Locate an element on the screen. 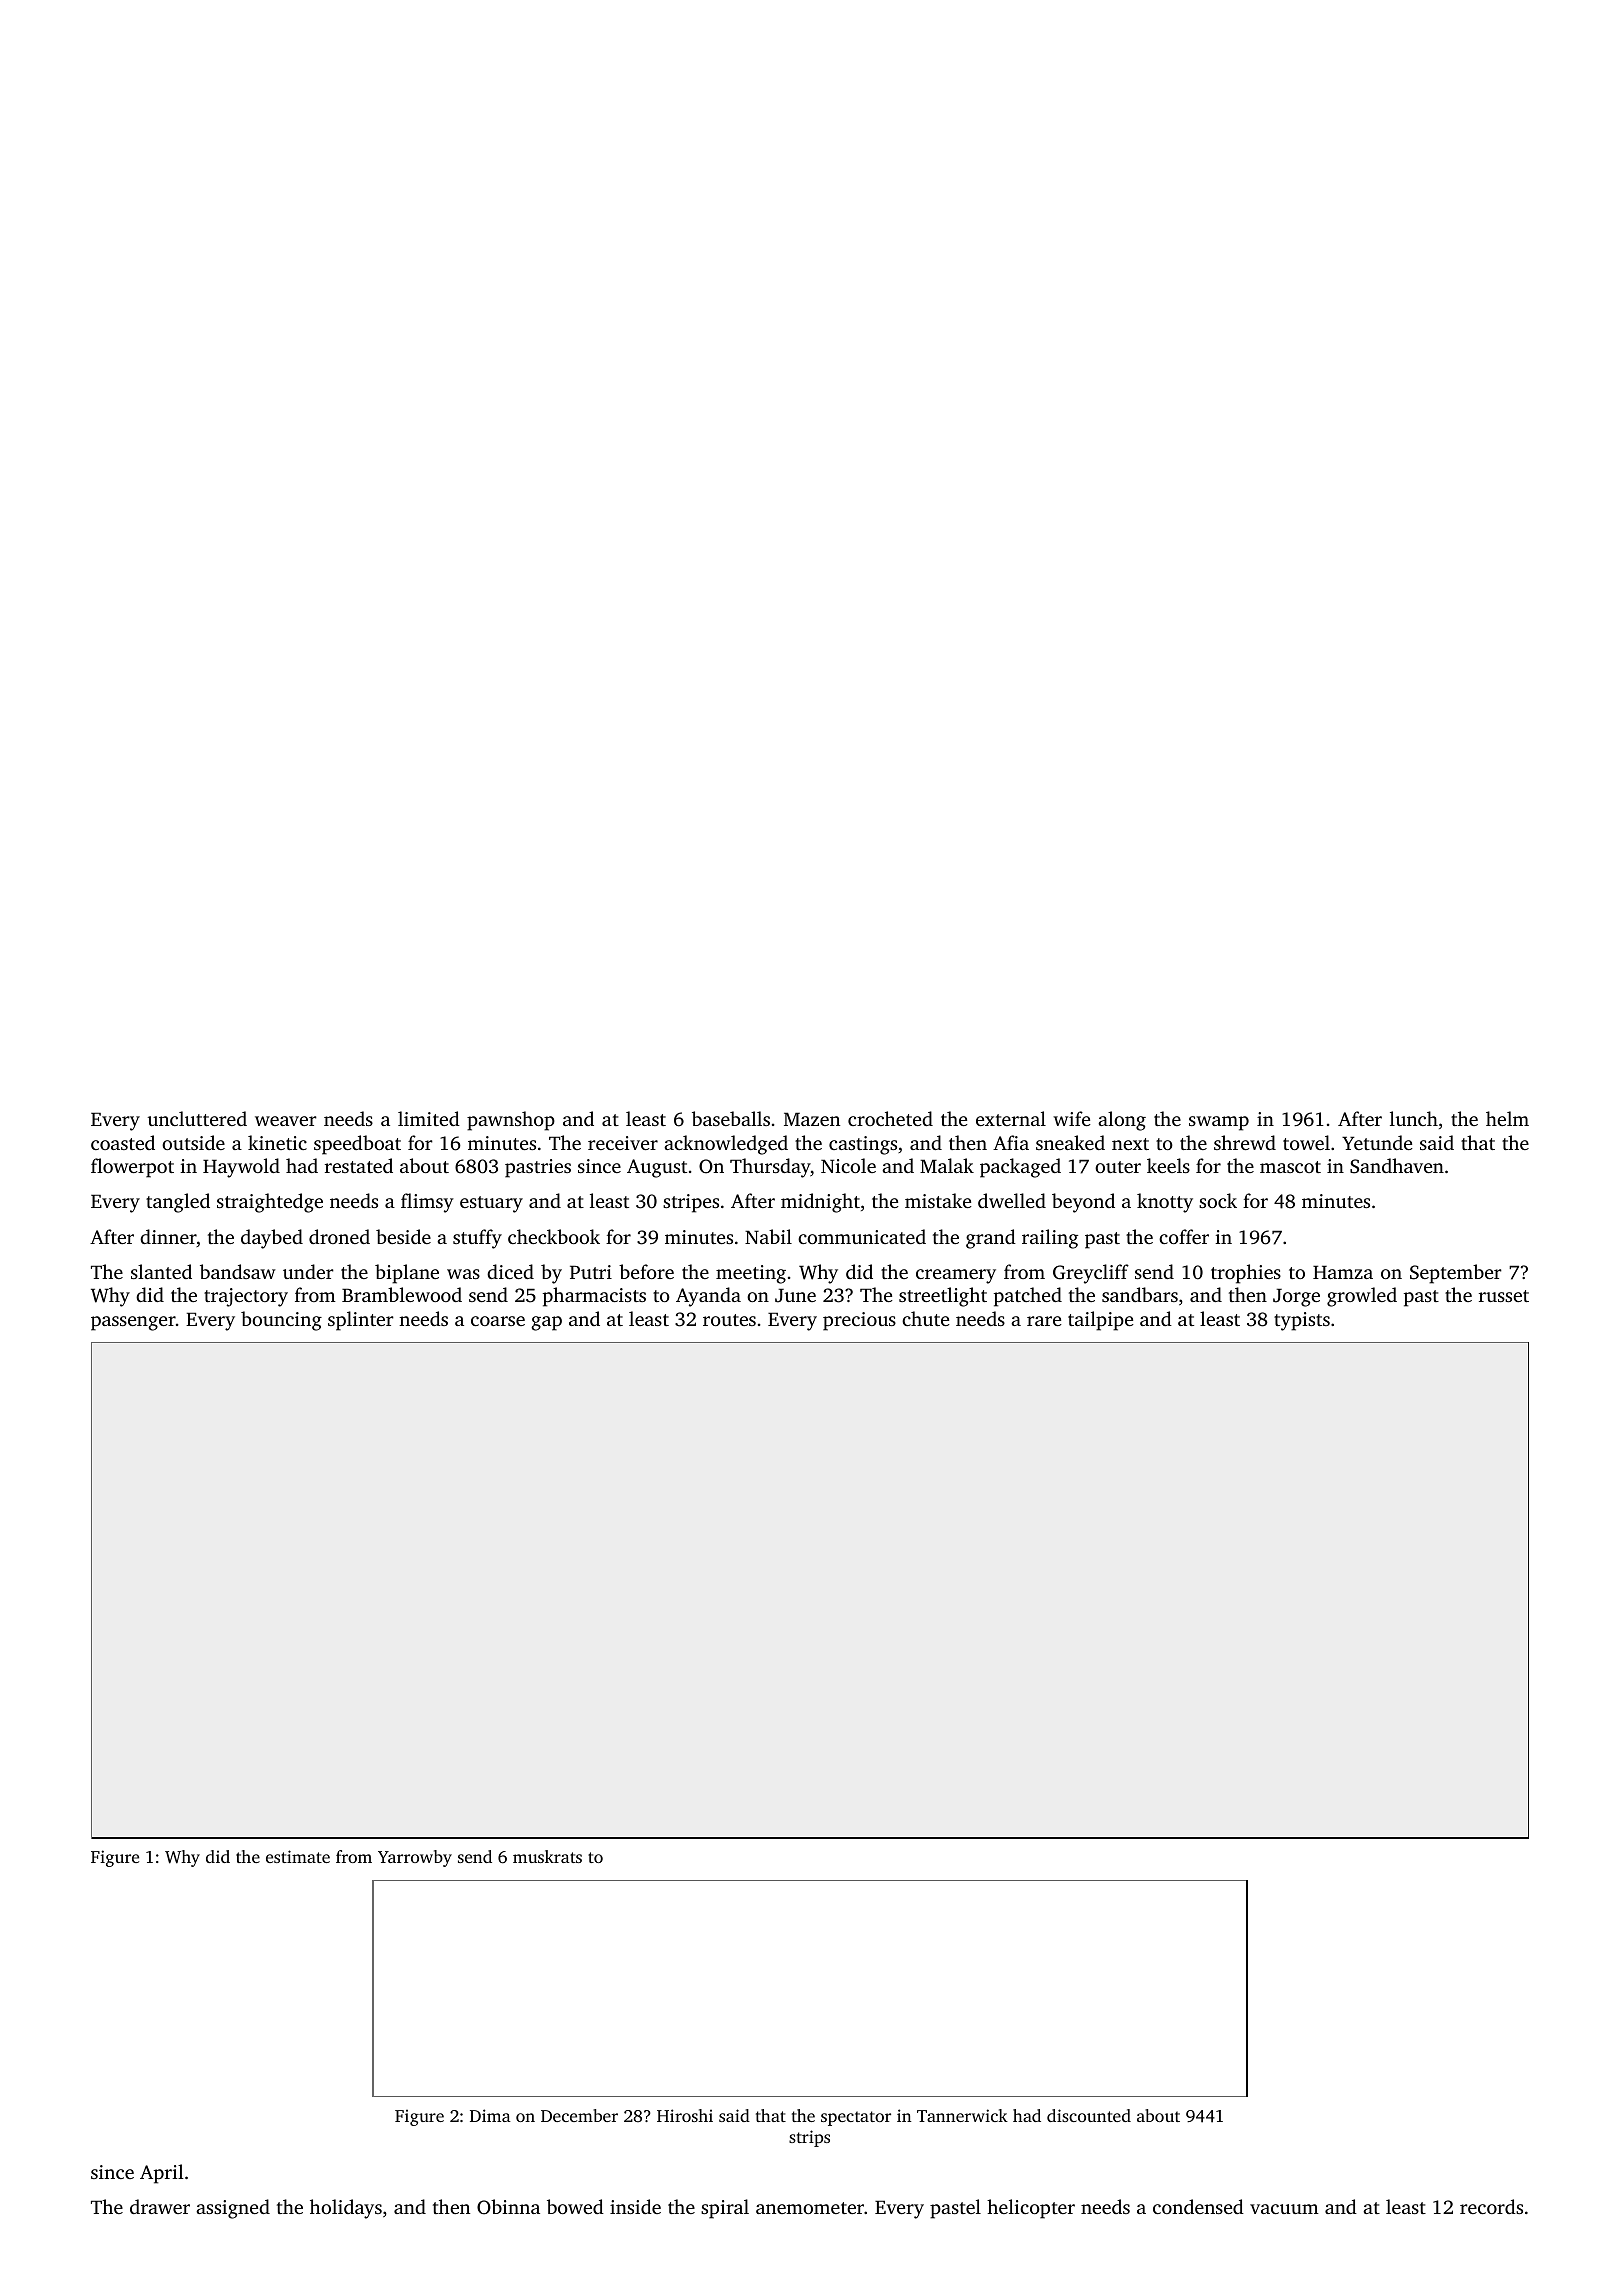 The image size is (1620, 2292). typists is located at coordinates (1302, 1321).
